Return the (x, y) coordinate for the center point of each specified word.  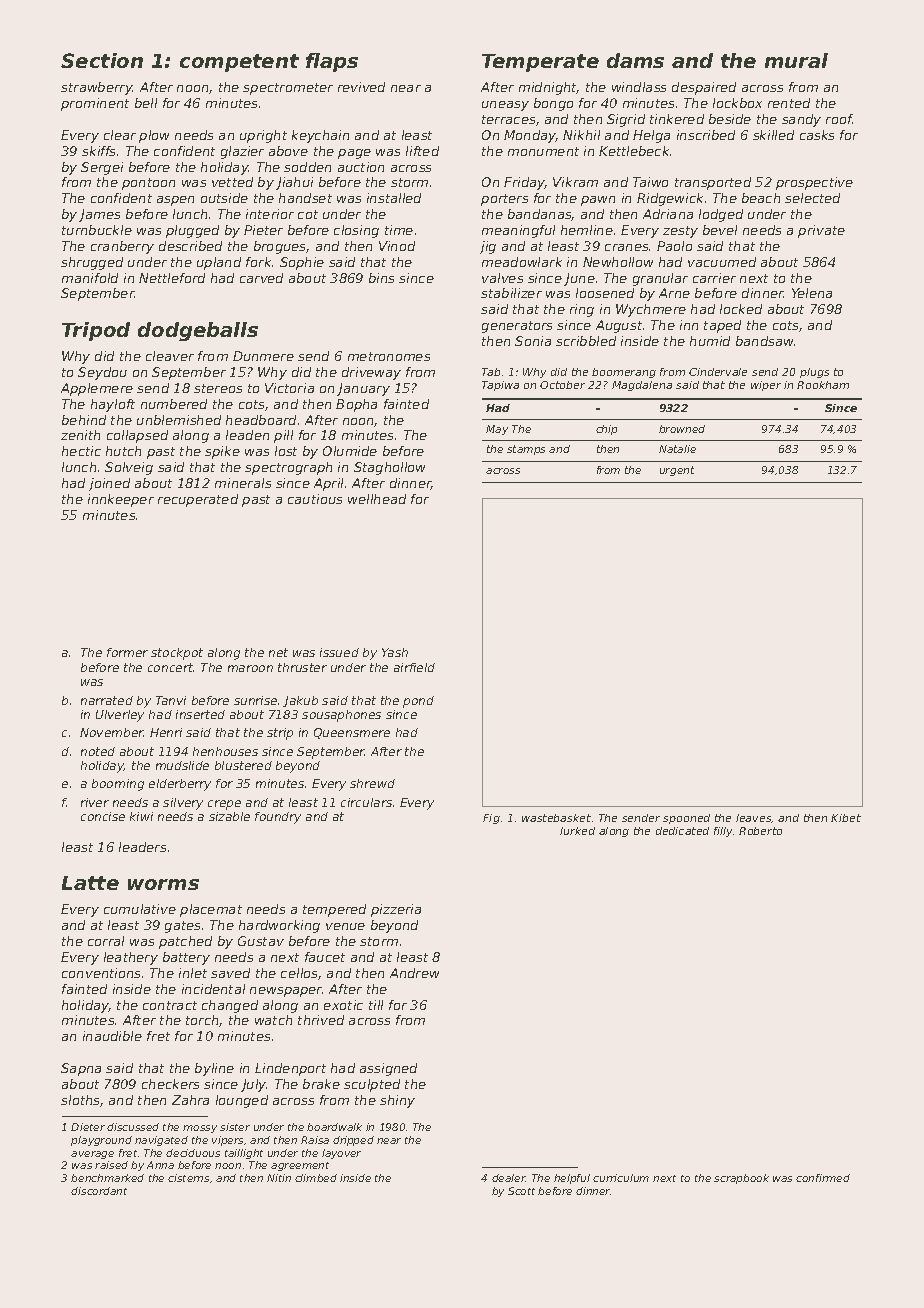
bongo (553, 104)
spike (222, 452)
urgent (677, 471)
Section (102, 60)
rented (789, 103)
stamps (526, 450)
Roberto (760, 831)
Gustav (261, 941)
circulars (366, 802)
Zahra (190, 1100)
